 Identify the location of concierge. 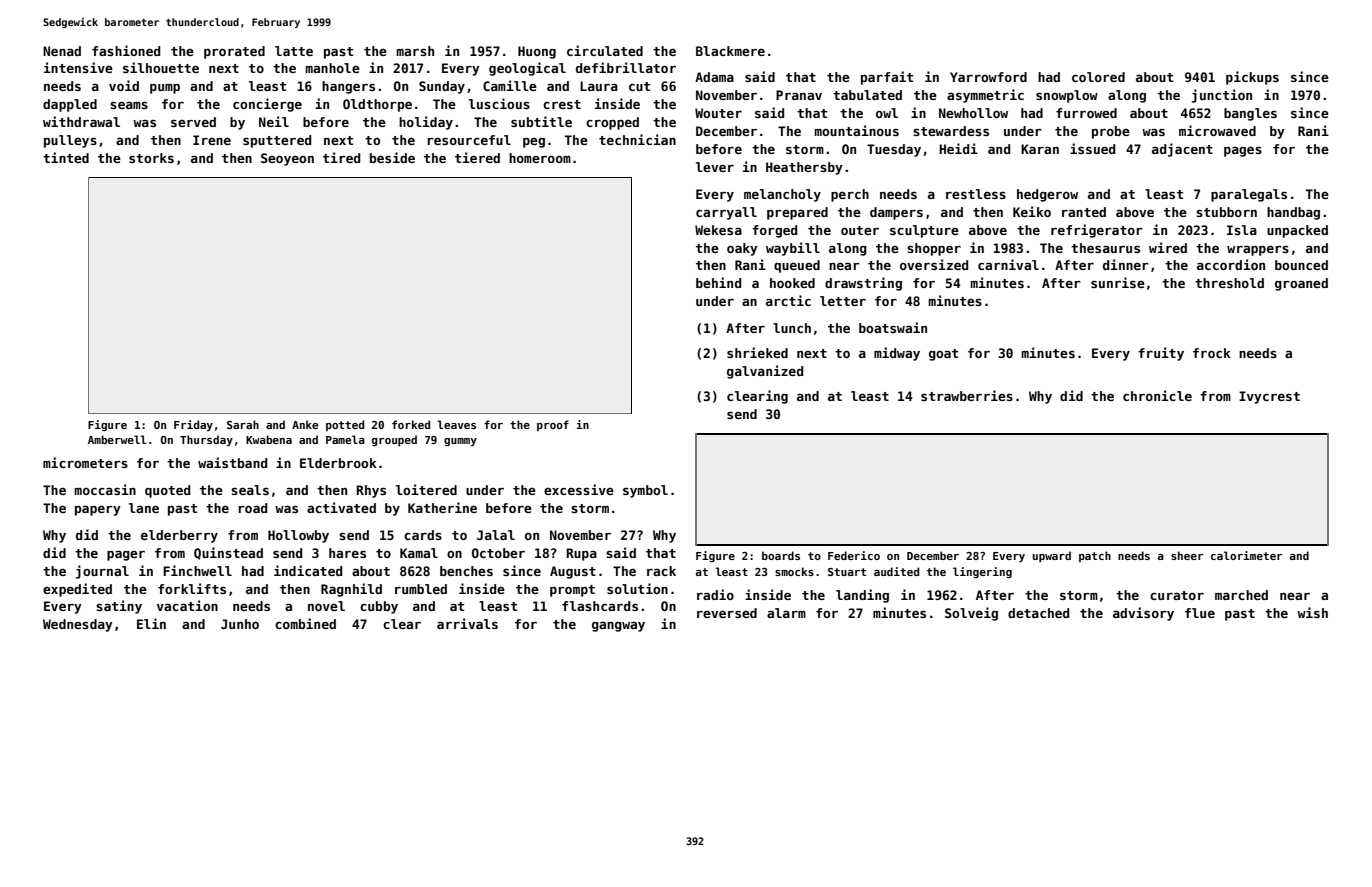
(267, 105).
